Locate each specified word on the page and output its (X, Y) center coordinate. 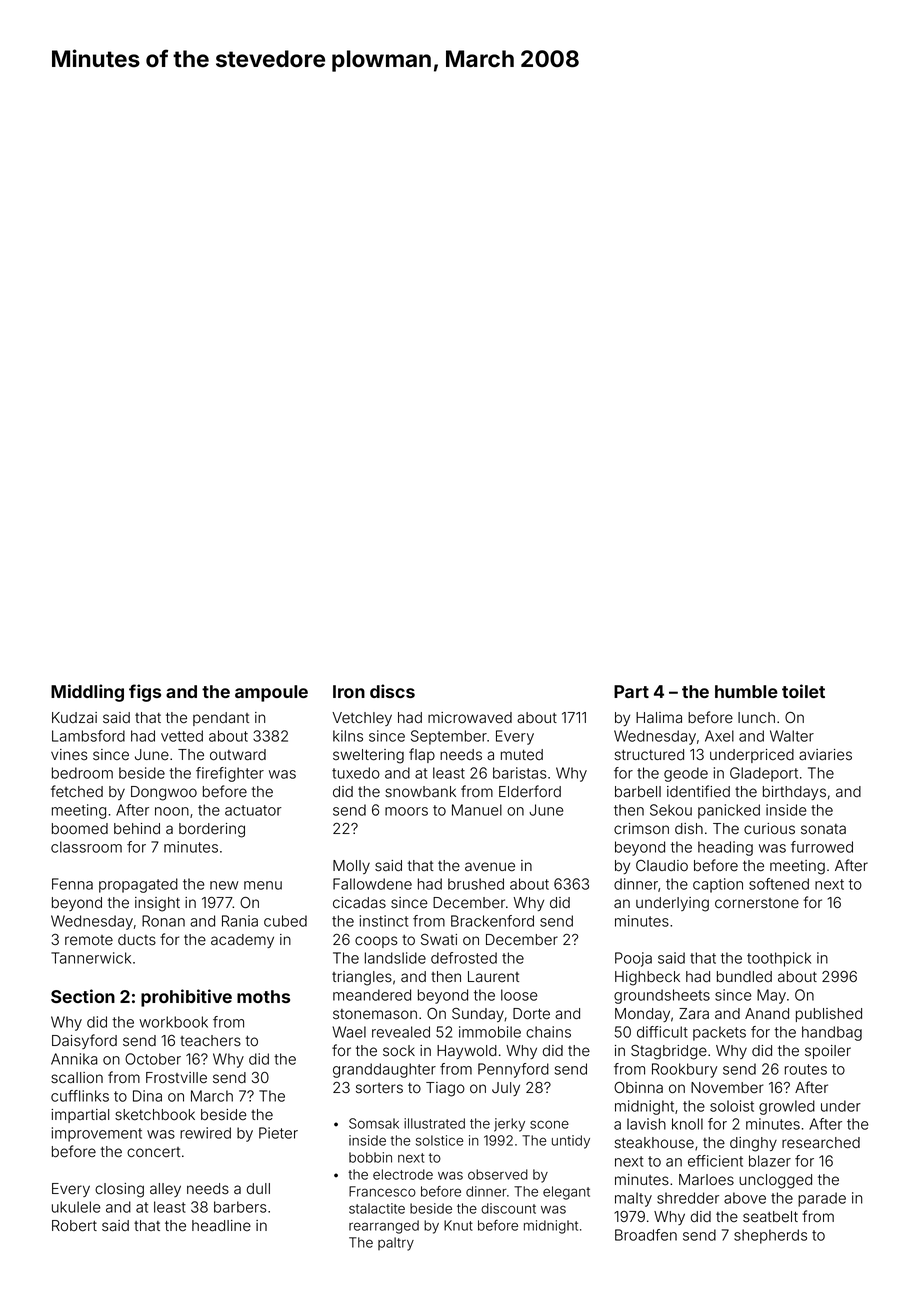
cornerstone (757, 903)
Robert (74, 1226)
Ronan (163, 921)
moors (406, 811)
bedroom (82, 773)
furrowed (822, 847)
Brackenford (492, 921)
